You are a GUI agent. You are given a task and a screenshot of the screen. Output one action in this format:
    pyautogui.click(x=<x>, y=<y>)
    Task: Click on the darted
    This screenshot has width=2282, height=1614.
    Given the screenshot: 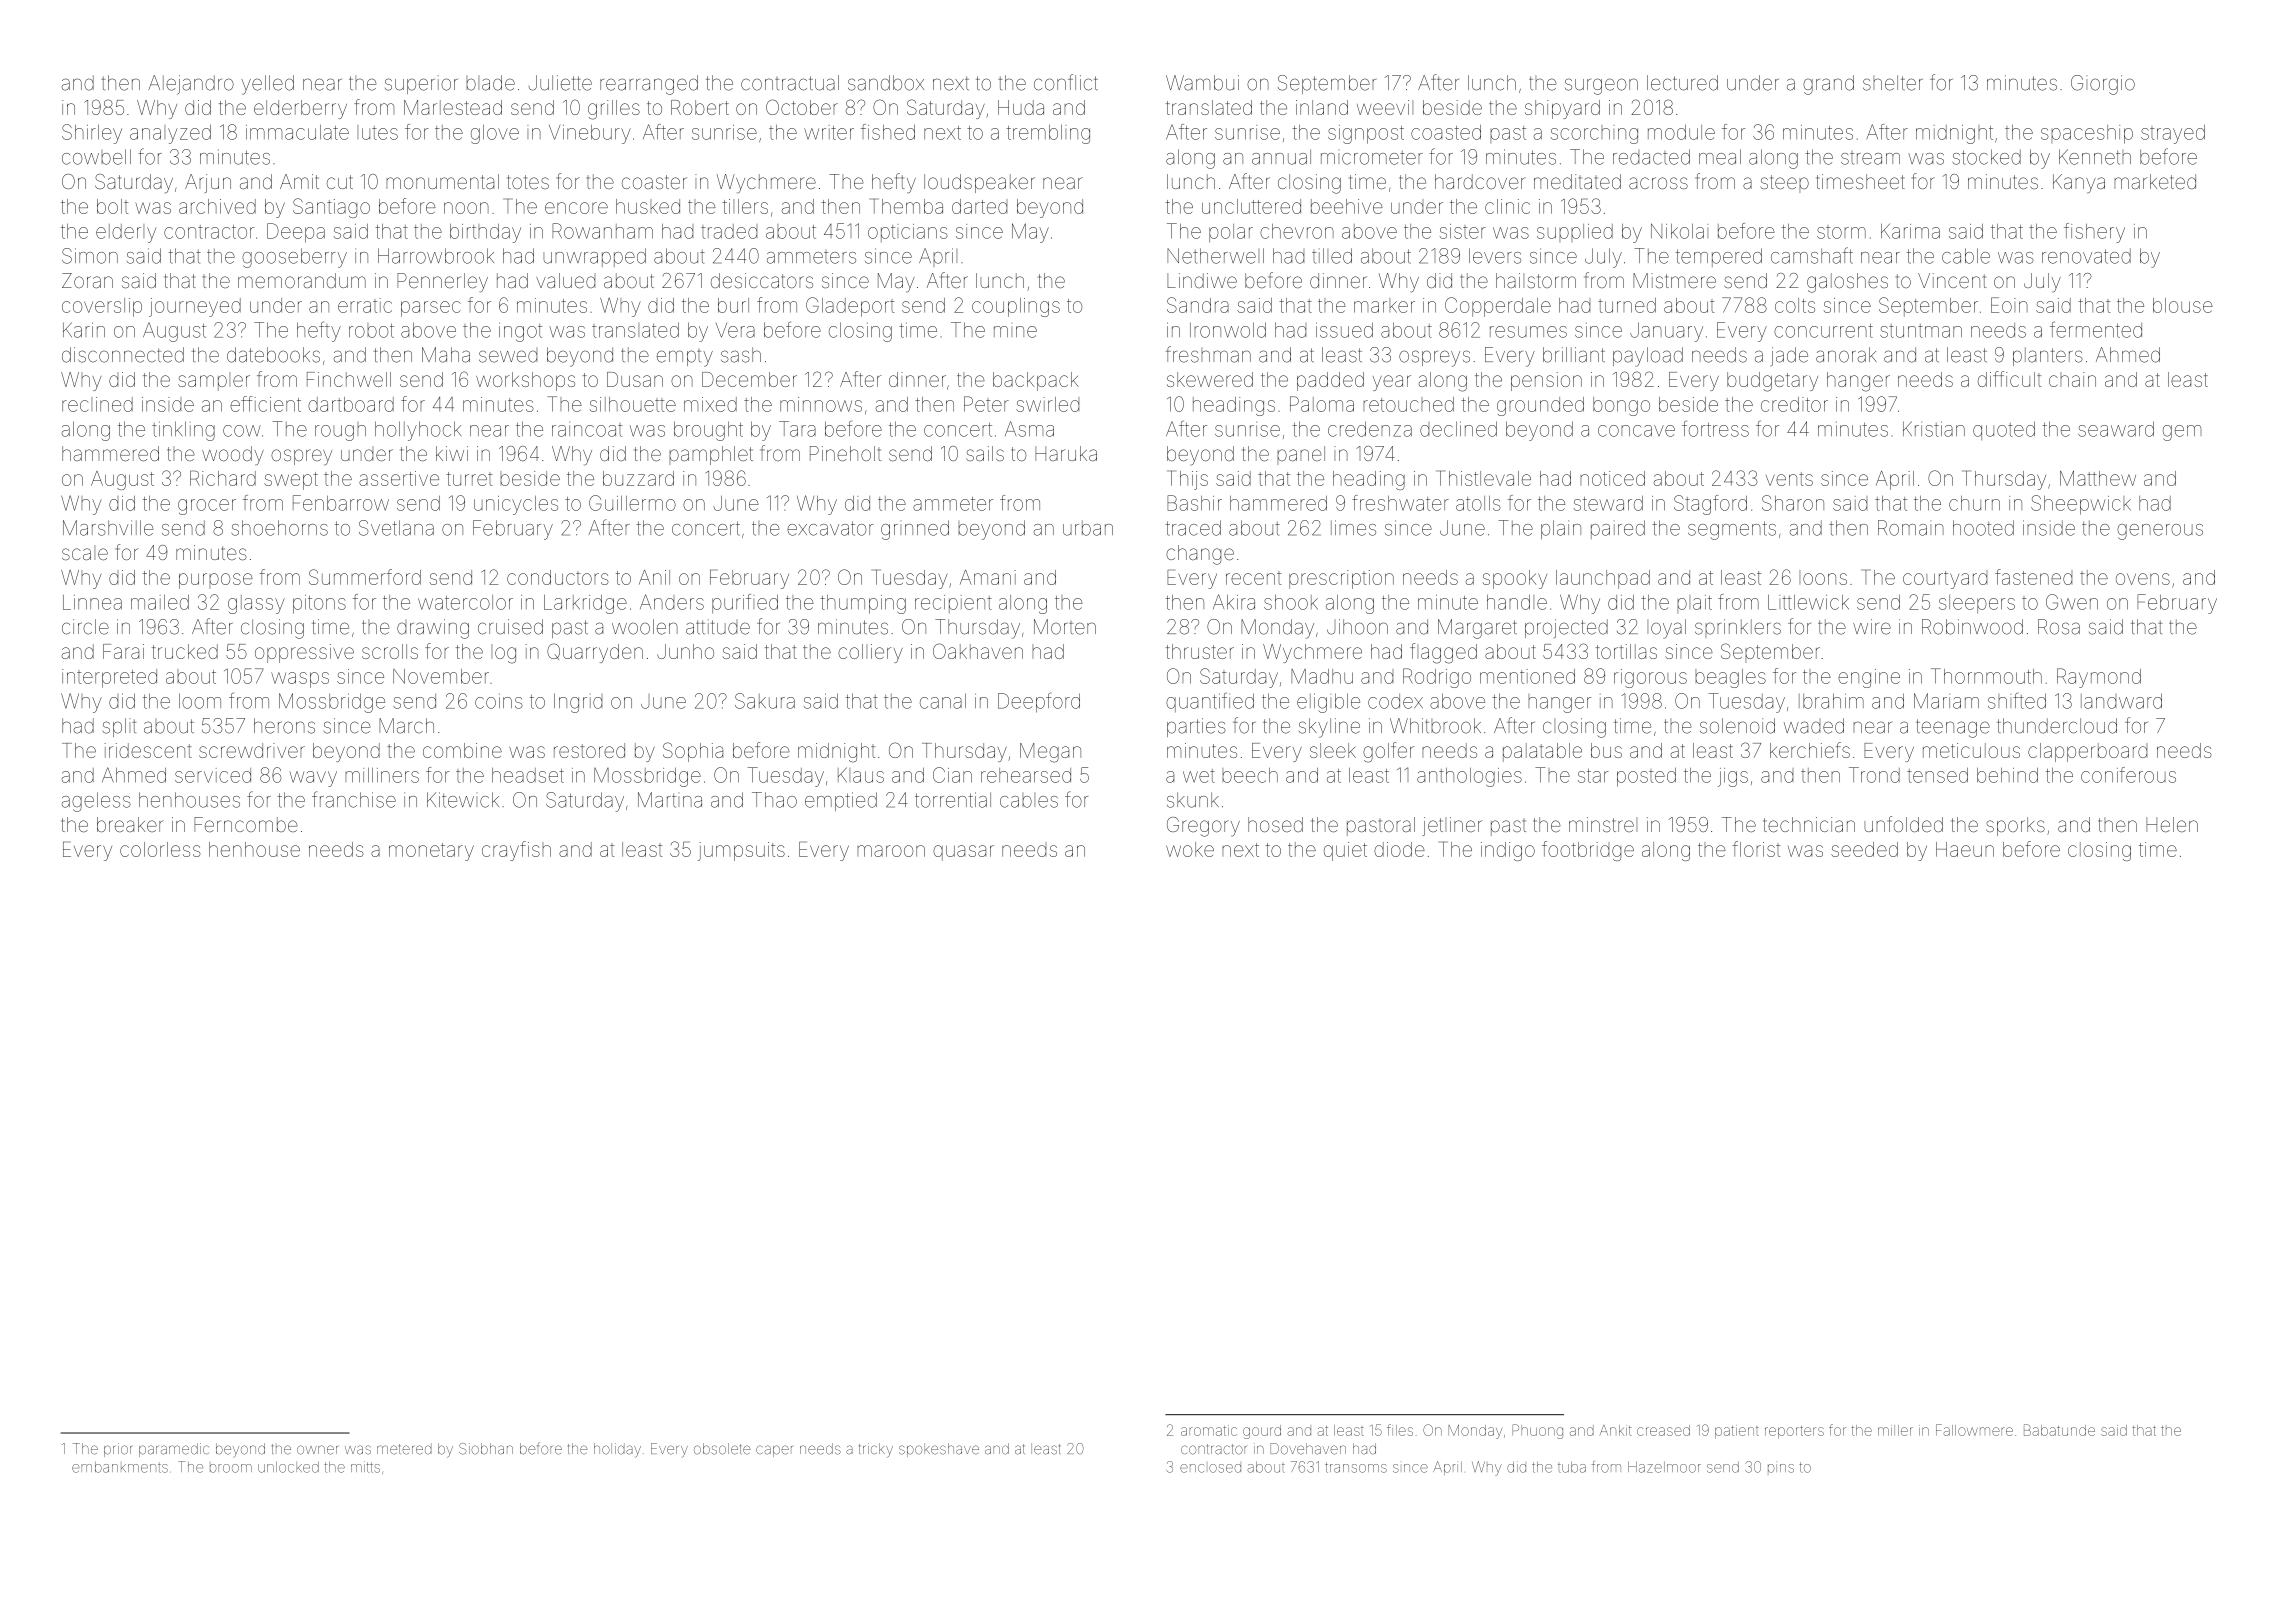 What is the action you would take?
    pyautogui.click(x=979, y=206)
